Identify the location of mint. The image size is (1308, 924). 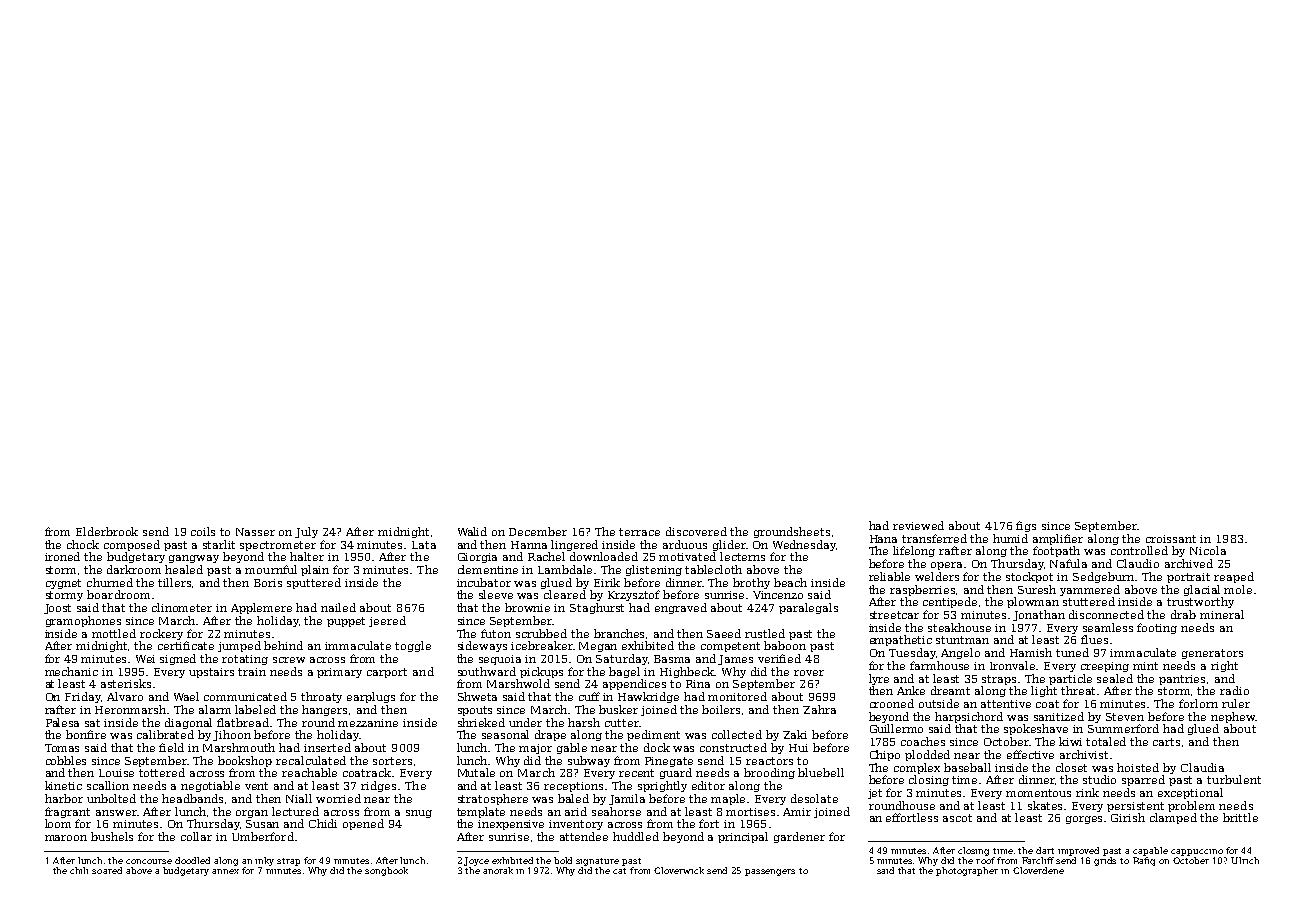
(1145, 666).
